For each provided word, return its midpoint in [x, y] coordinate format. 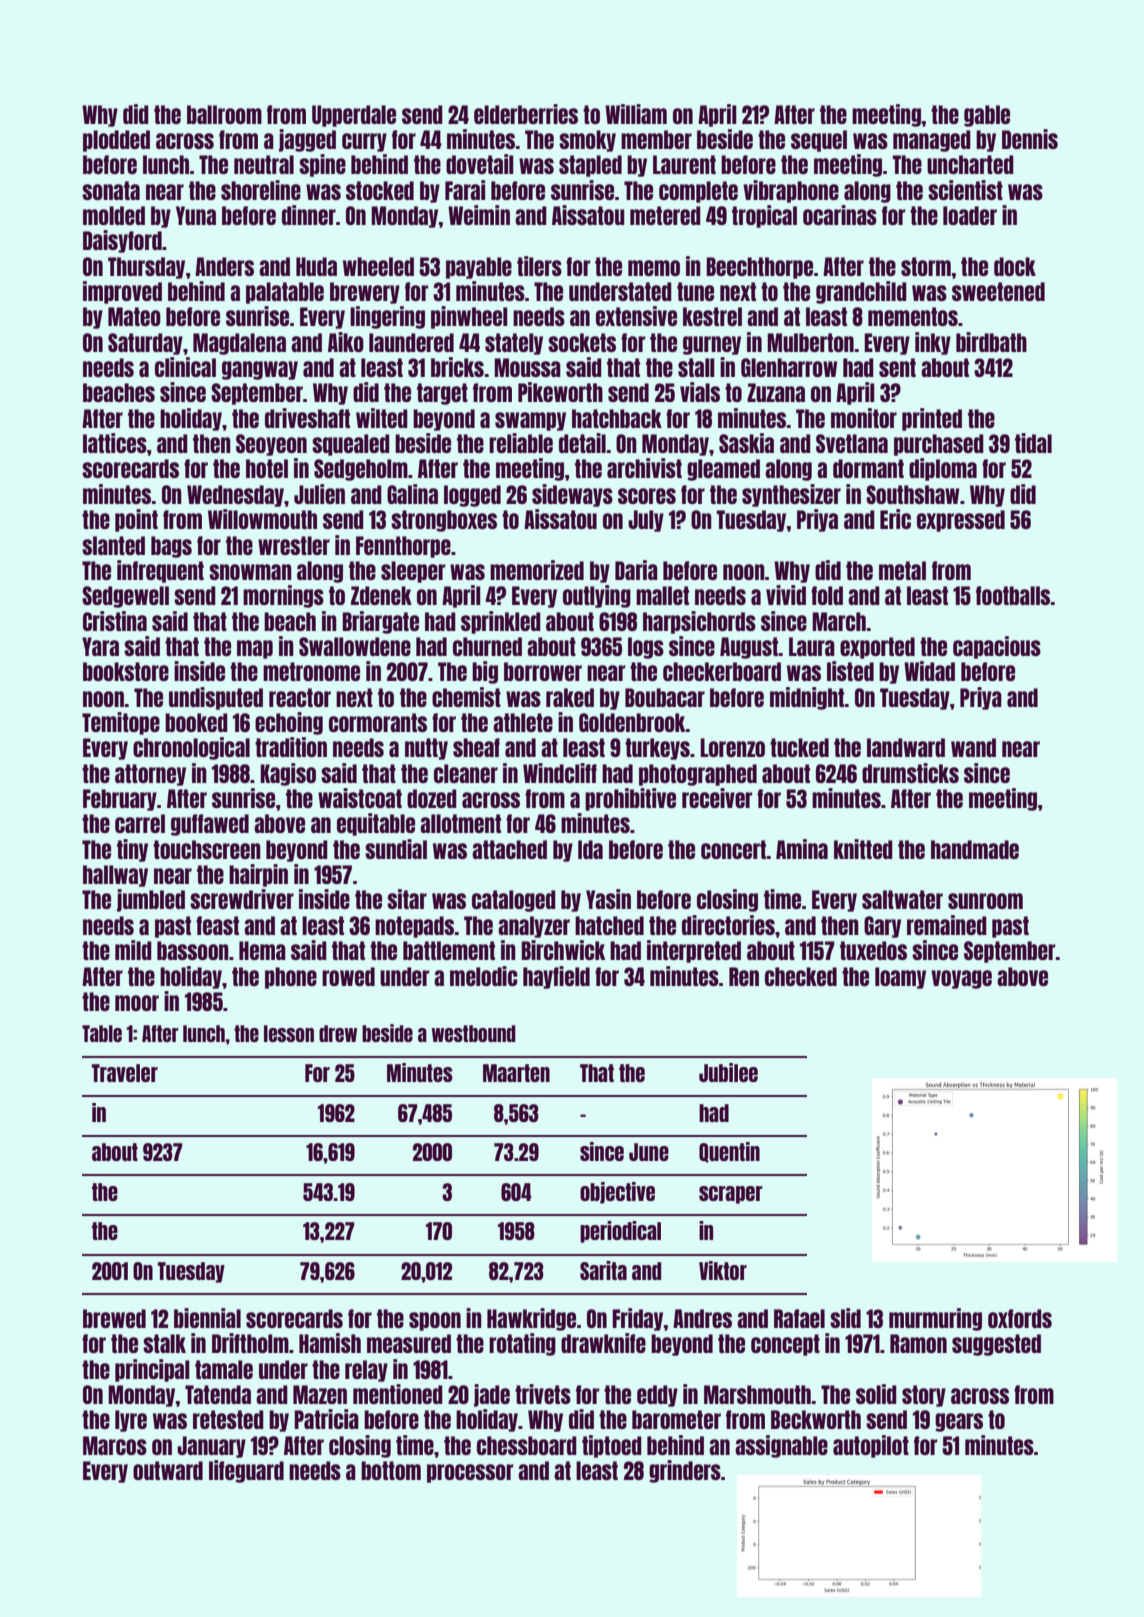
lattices [115, 443]
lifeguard [246, 1471]
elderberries [526, 114]
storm [926, 266]
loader [970, 215]
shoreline [261, 190]
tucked [799, 747]
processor [470, 1473]
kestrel [712, 316]
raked [570, 697]
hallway [115, 876]
